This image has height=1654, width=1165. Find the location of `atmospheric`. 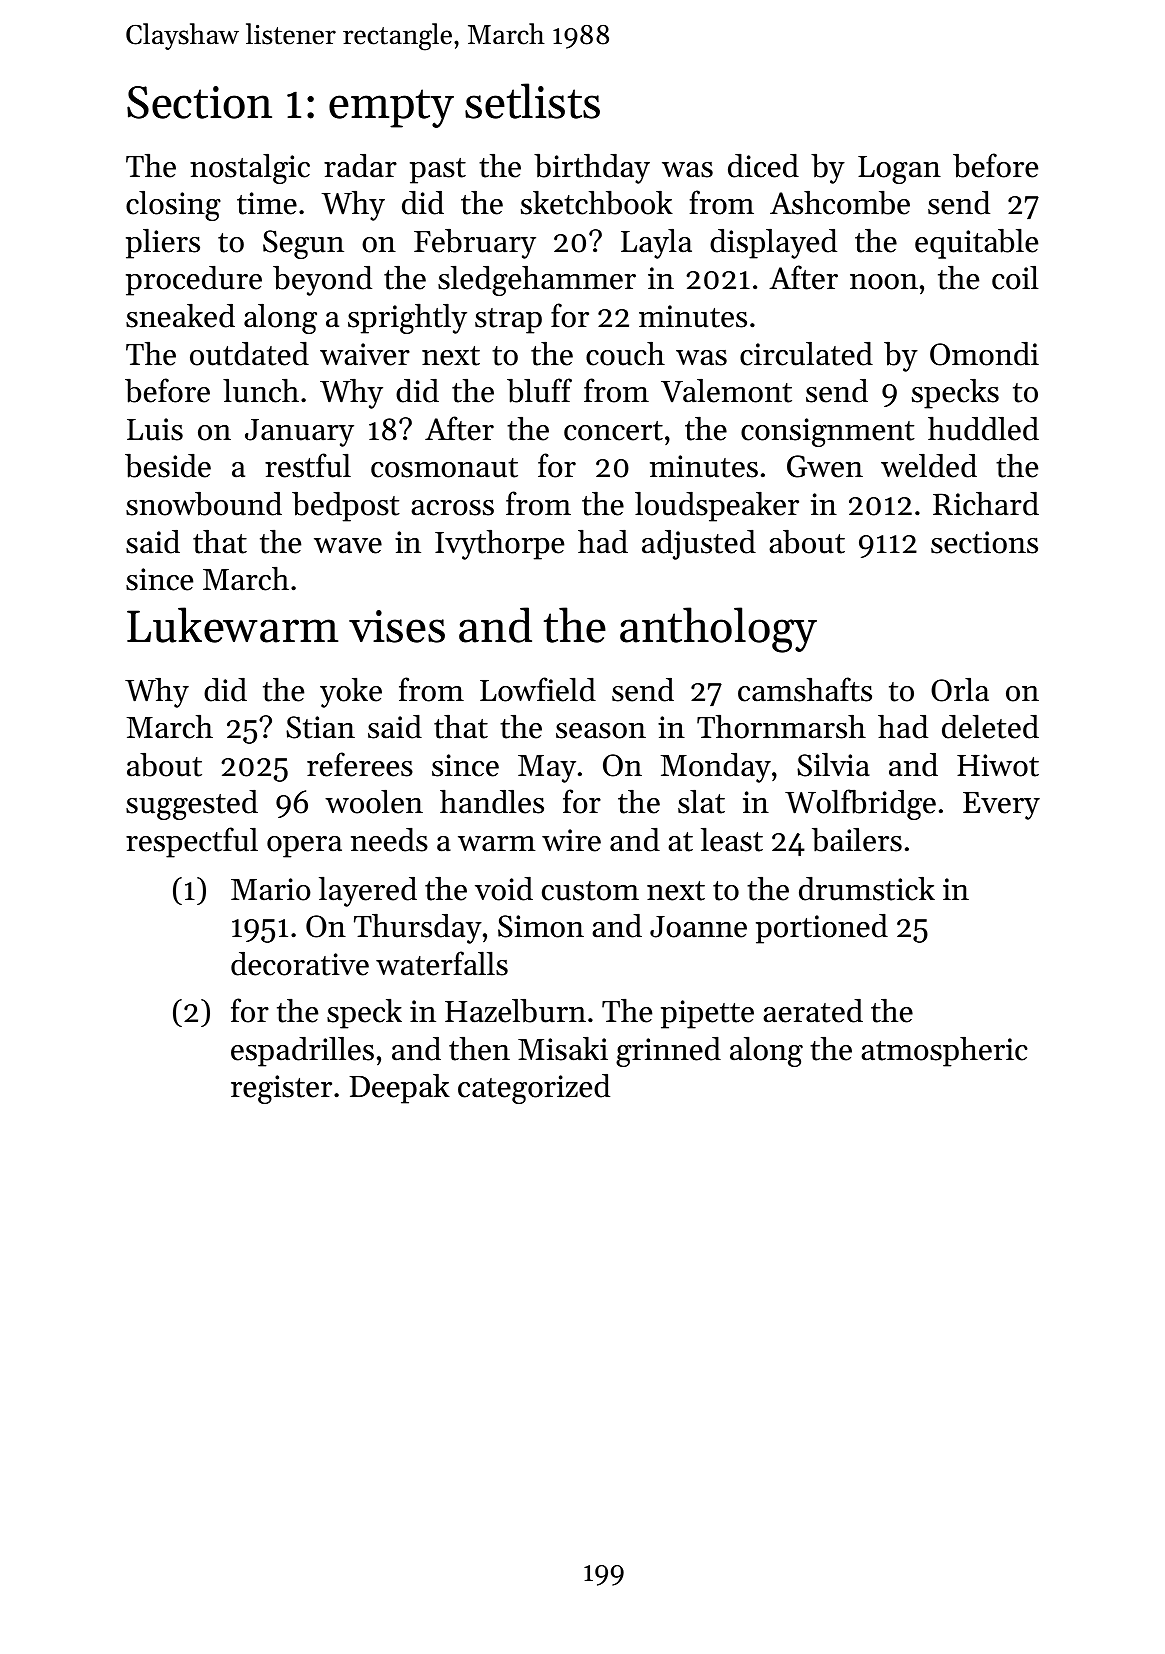

atmospheric is located at coordinates (944, 1052).
